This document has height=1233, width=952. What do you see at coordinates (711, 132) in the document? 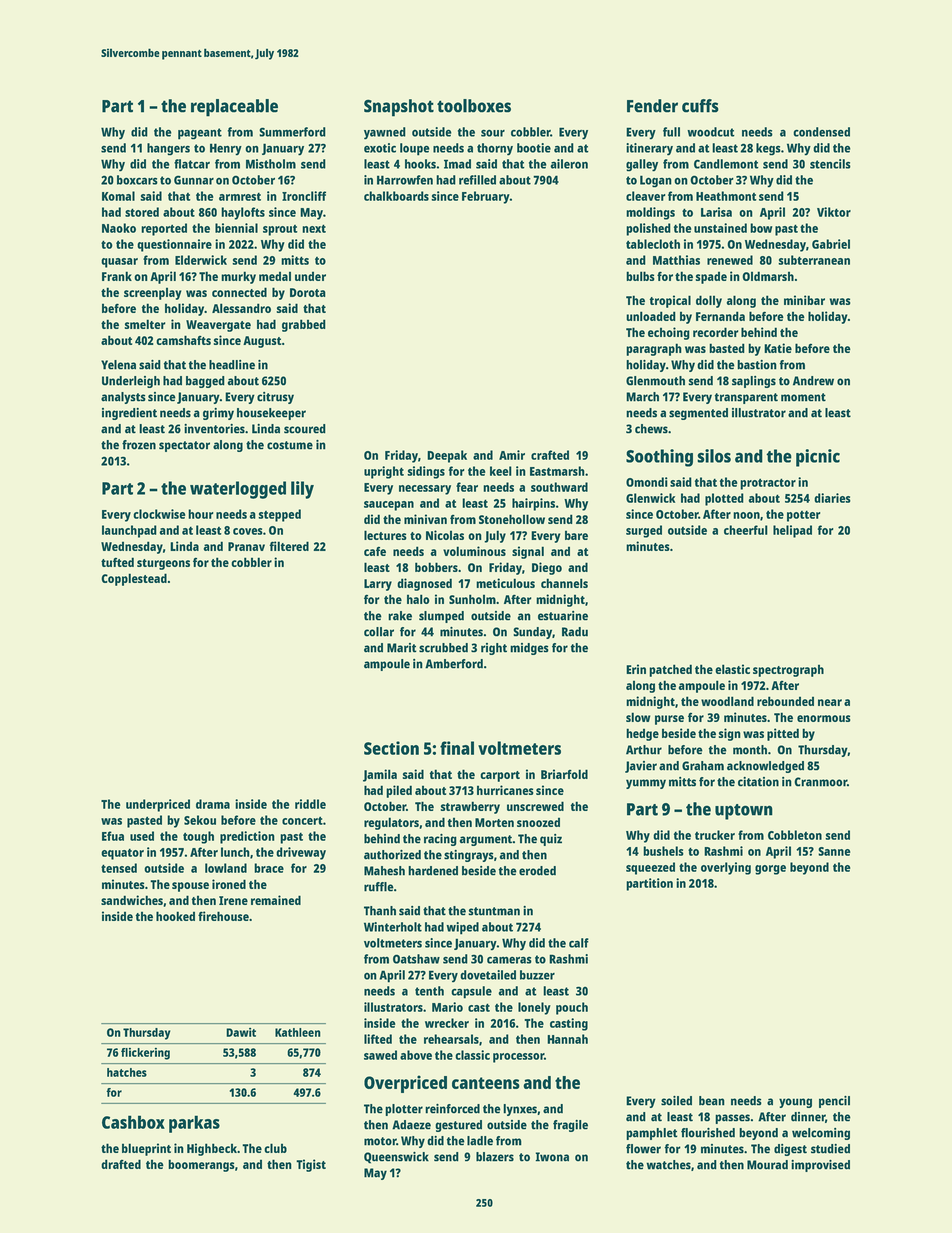
I see `woodcut` at bounding box center [711, 132].
